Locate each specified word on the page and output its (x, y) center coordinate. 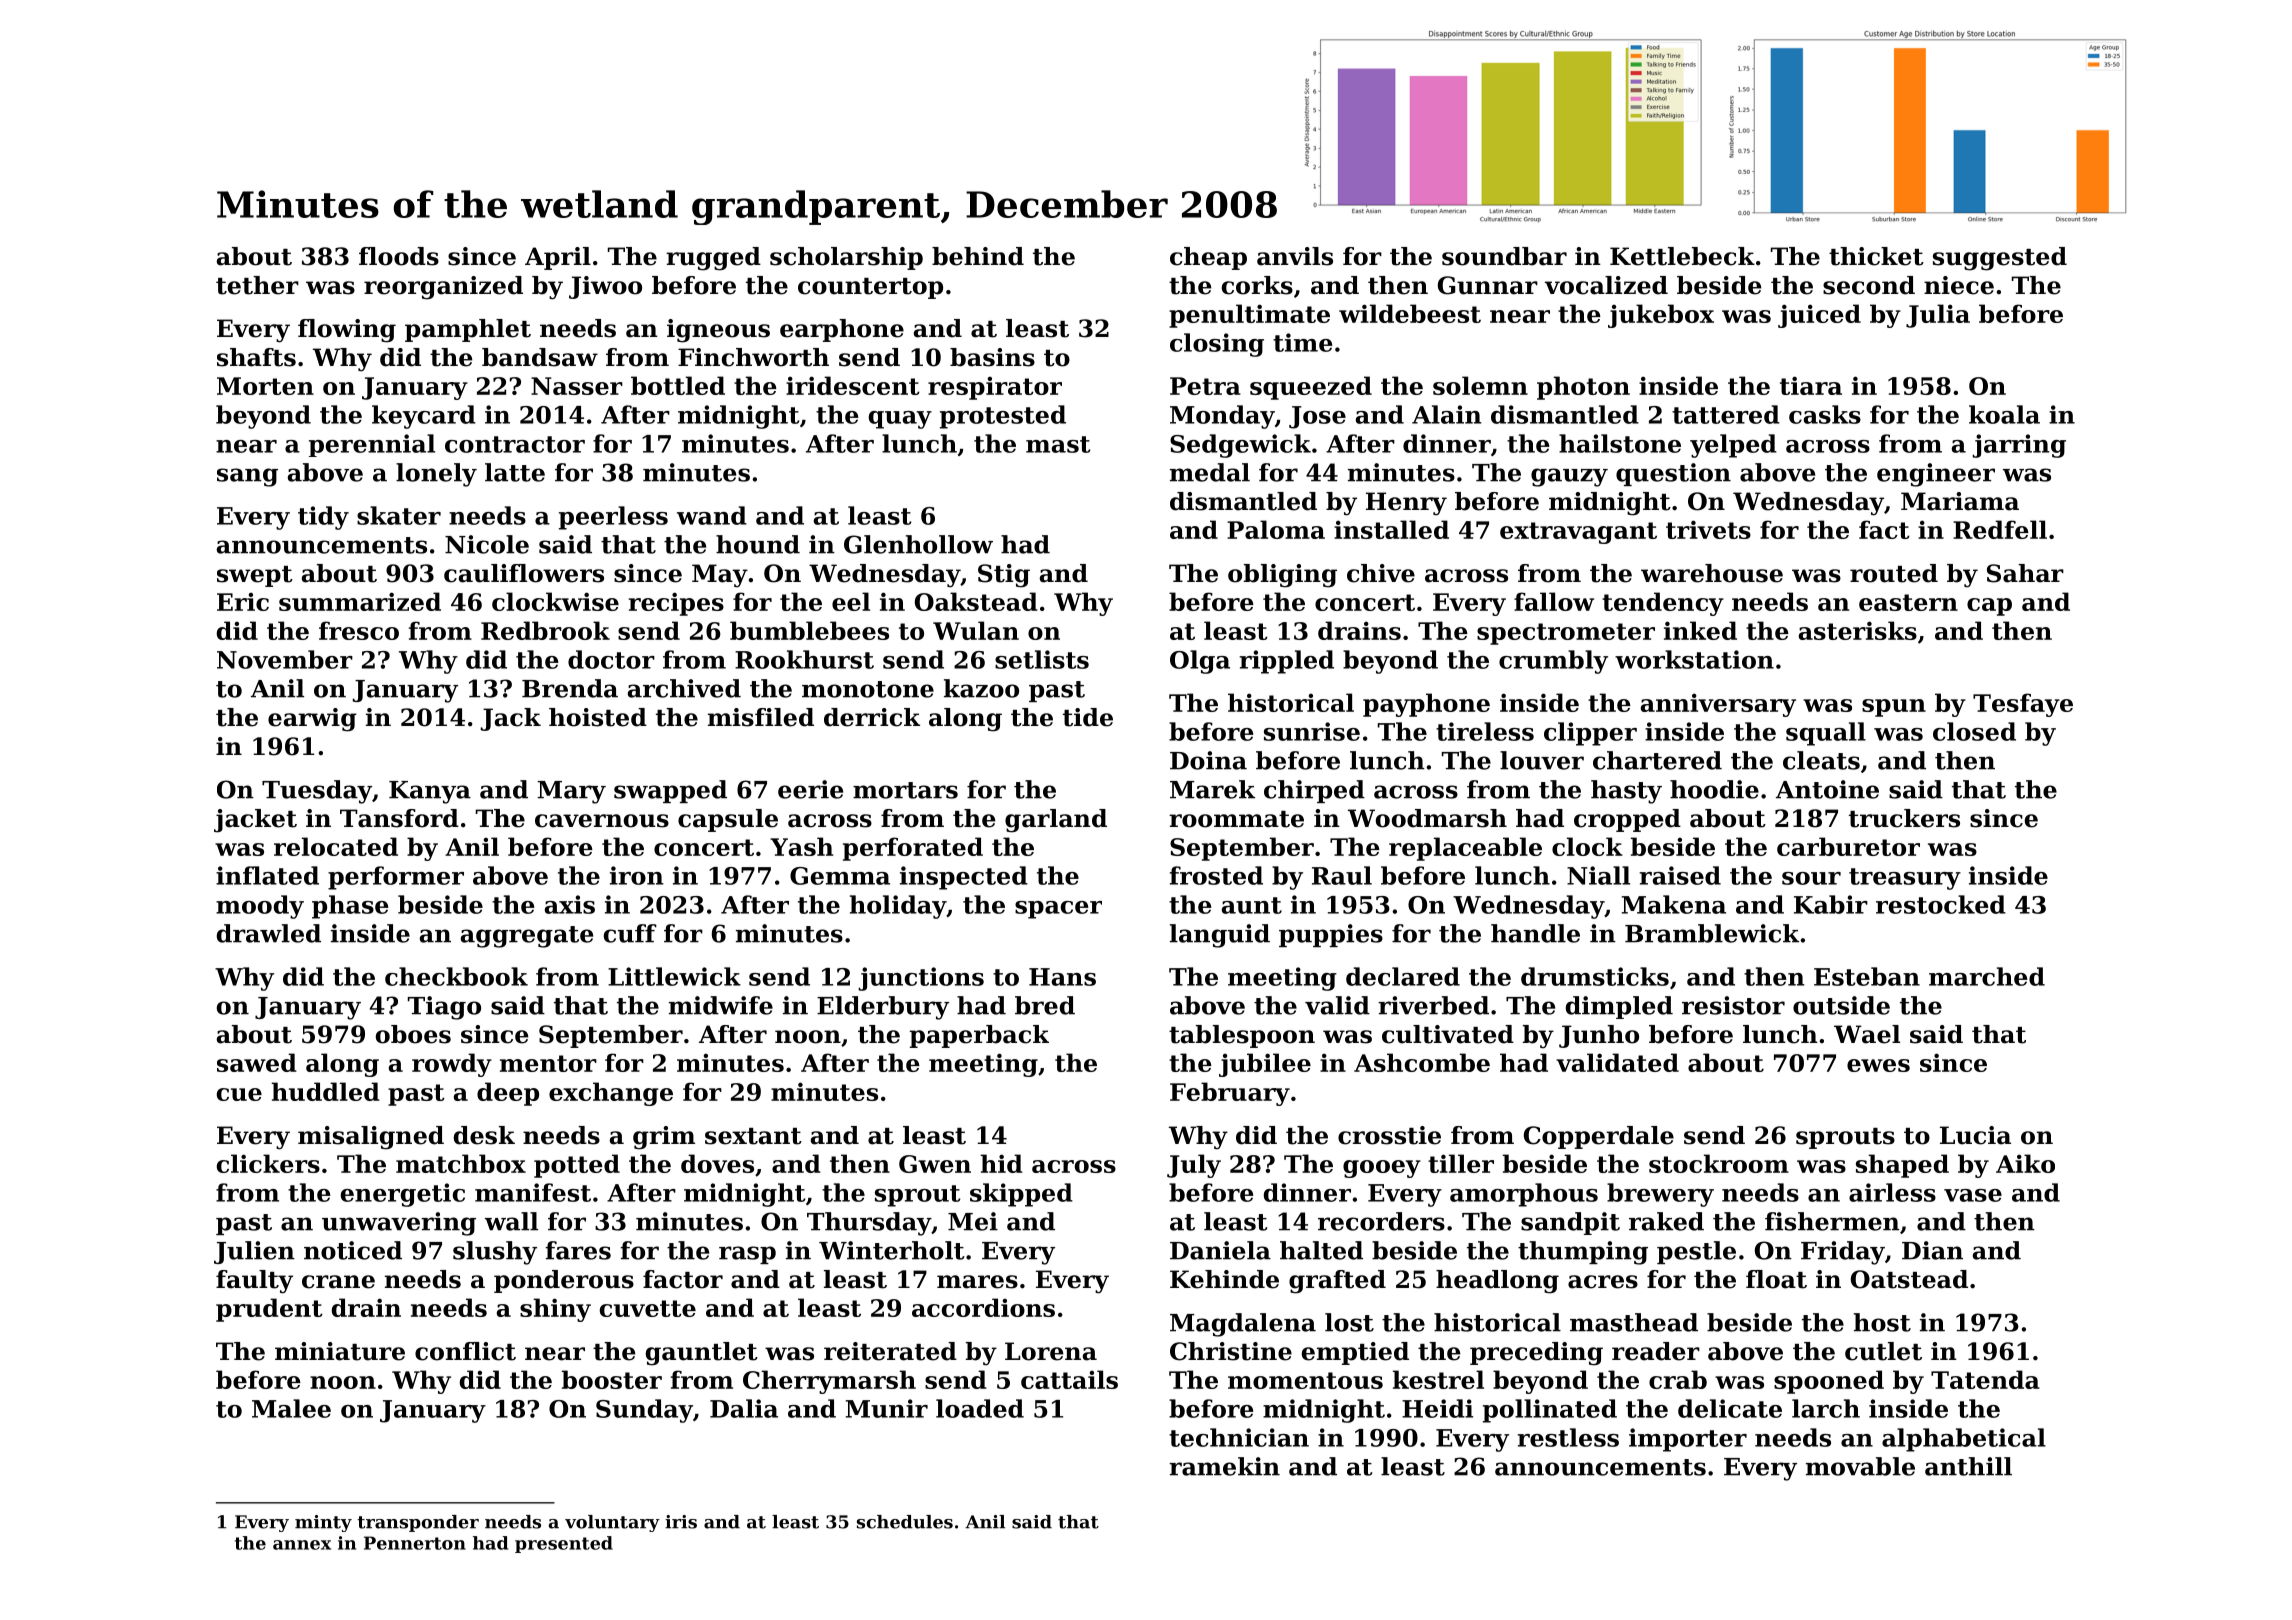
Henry (1406, 504)
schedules (905, 1522)
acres (1603, 1282)
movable (1860, 1466)
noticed (353, 1250)
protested (1003, 417)
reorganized (443, 288)
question (1673, 474)
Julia (1938, 316)
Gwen (935, 1164)
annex (302, 1545)
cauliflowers (524, 573)
